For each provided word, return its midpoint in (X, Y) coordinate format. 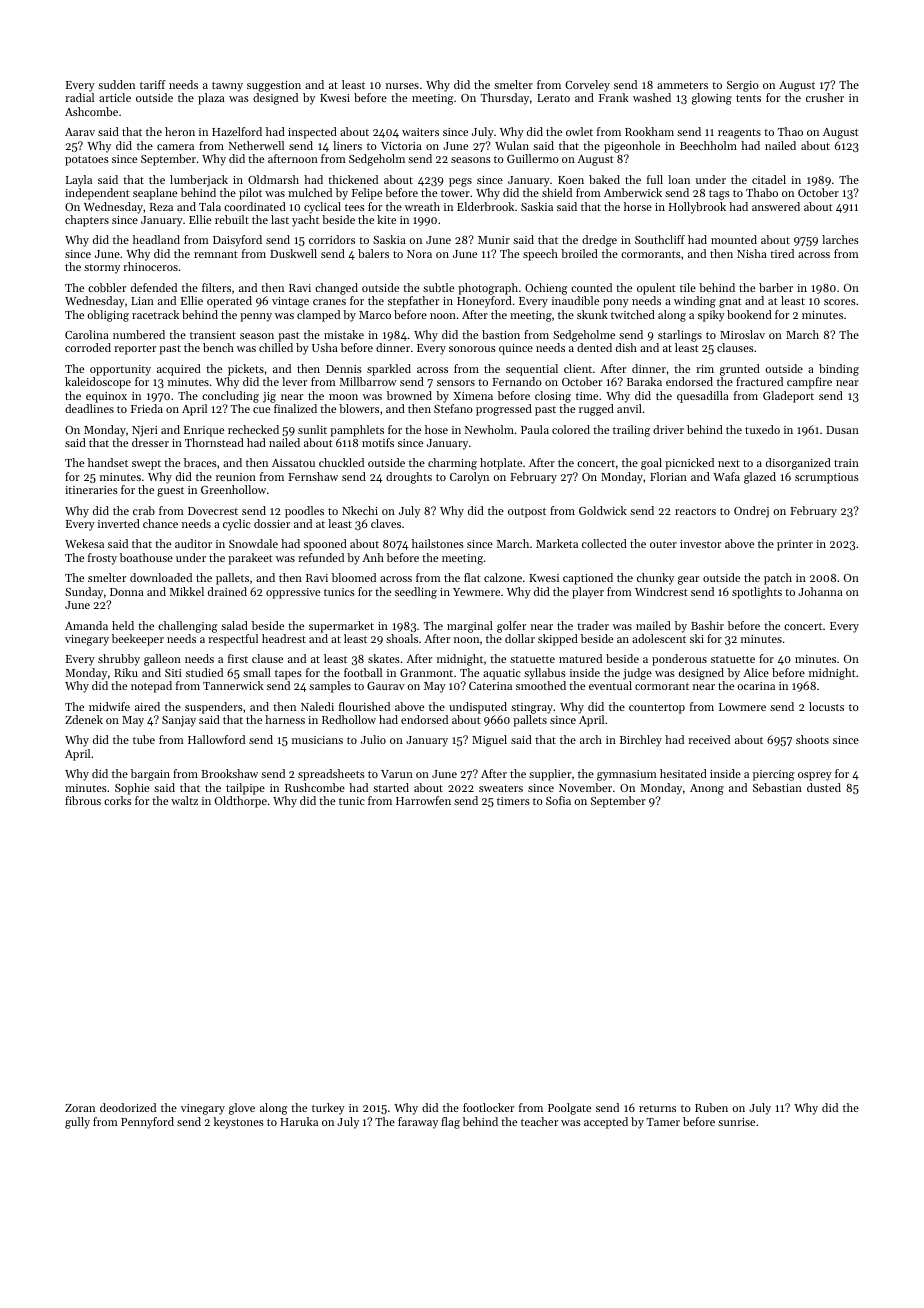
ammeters (682, 85)
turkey (328, 1109)
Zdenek (84, 719)
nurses (402, 86)
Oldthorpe (241, 802)
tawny (227, 87)
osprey (815, 776)
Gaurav (386, 686)
